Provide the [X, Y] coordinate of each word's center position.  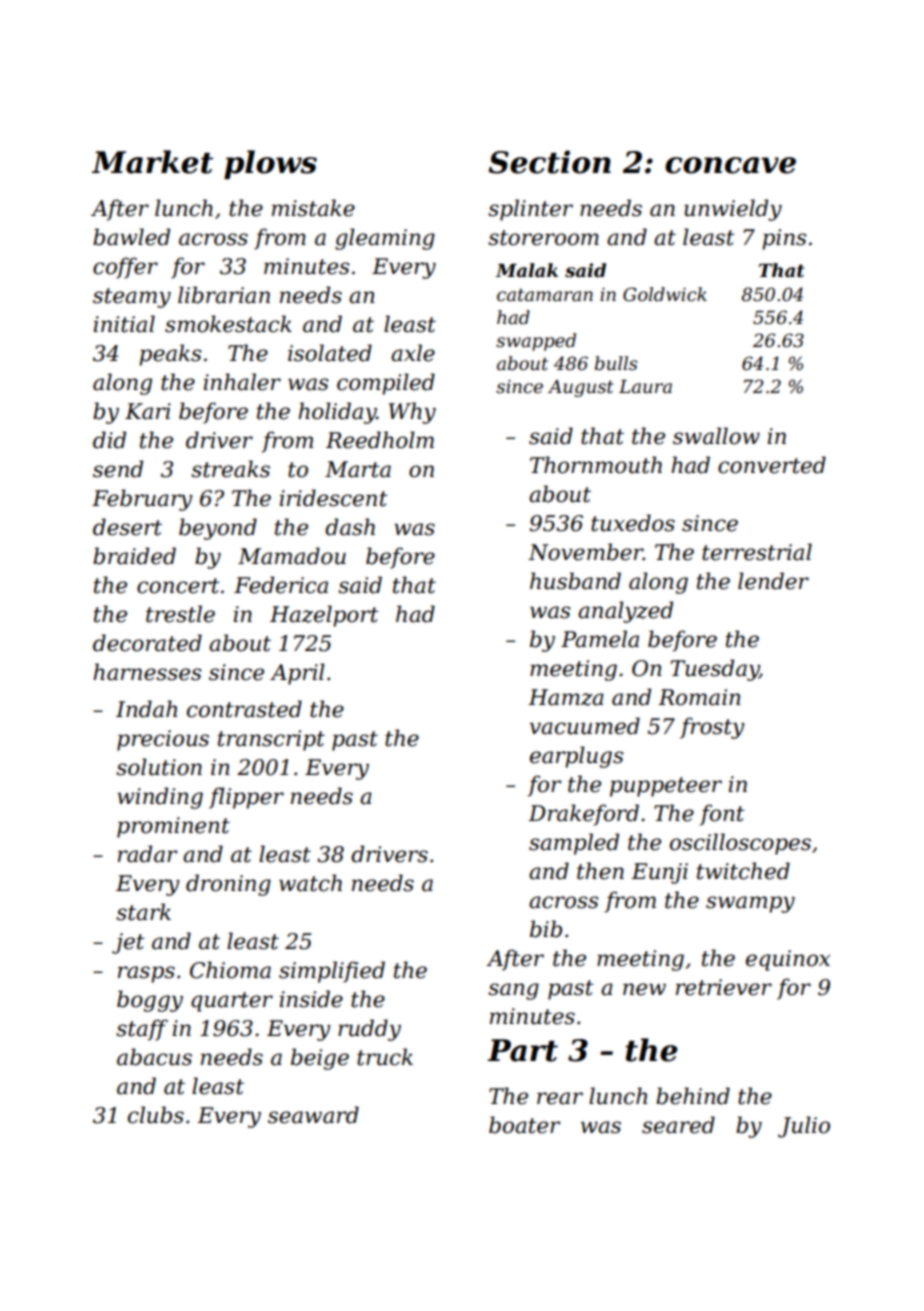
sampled [574, 844]
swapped [536, 342]
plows [270, 164]
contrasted [244, 709]
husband [575, 581]
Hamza [566, 697]
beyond [218, 529]
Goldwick [665, 294]
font [722, 815]
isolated [330, 353]
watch [310, 883]
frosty [712, 728]
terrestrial [757, 552]
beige [320, 1059]
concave [730, 165]
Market [152, 162]
